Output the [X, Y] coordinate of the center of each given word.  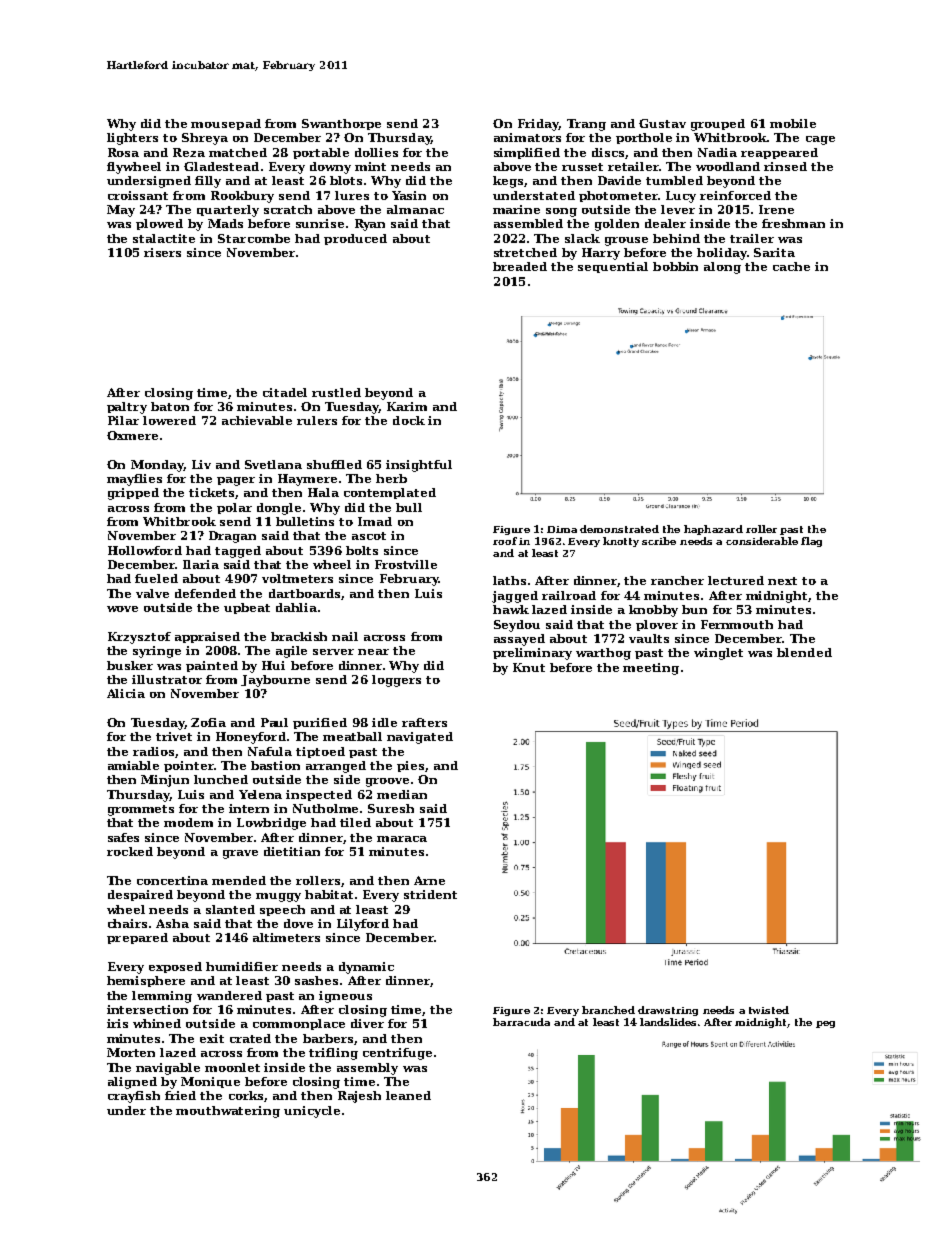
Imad [375, 521]
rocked [130, 851]
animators [527, 137]
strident [430, 894]
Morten [131, 1052]
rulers [317, 420]
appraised [207, 637]
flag [811, 542]
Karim [407, 406]
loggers [396, 681]
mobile [793, 123]
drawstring [668, 1011]
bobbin [675, 266]
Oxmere [132, 435]
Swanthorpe [341, 124]
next [782, 581]
